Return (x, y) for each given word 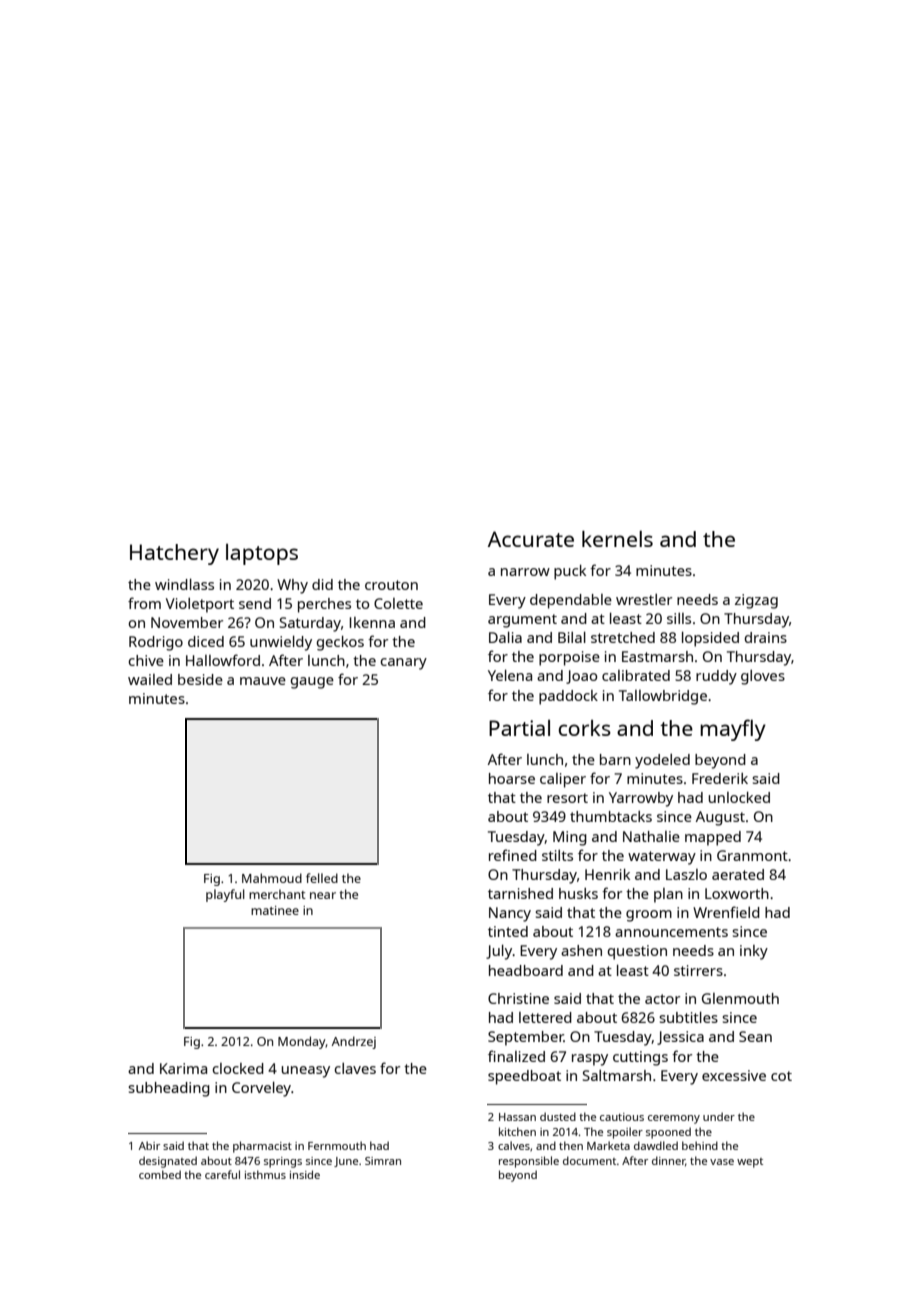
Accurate (531, 539)
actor (662, 999)
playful (225, 895)
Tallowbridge (663, 697)
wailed (150, 679)
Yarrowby (641, 799)
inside (305, 1174)
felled (322, 878)
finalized (516, 1056)
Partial (519, 728)
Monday (302, 1042)
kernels (617, 538)
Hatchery (174, 554)
